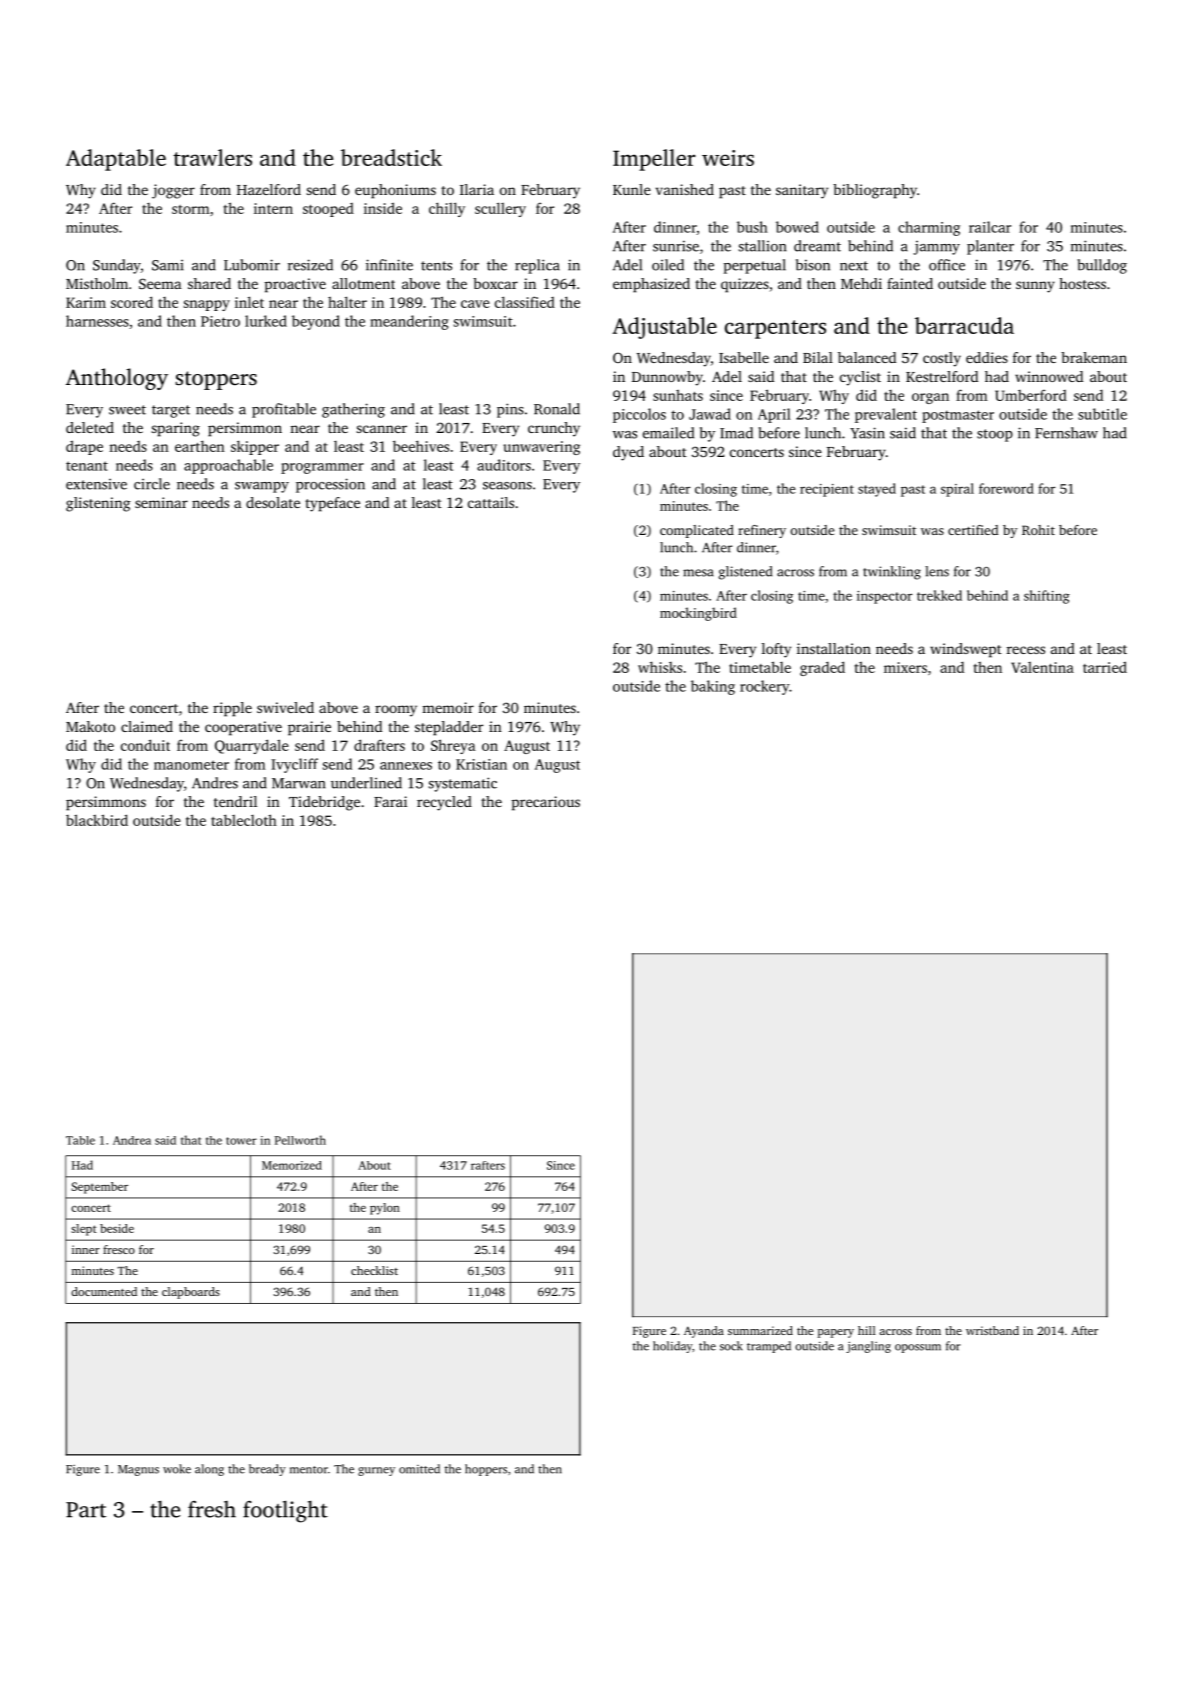 The height and width of the image is (1687, 1193). What do you see at coordinates (765, 687) in the image?
I see `rockery` at bounding box center [765, 687].
